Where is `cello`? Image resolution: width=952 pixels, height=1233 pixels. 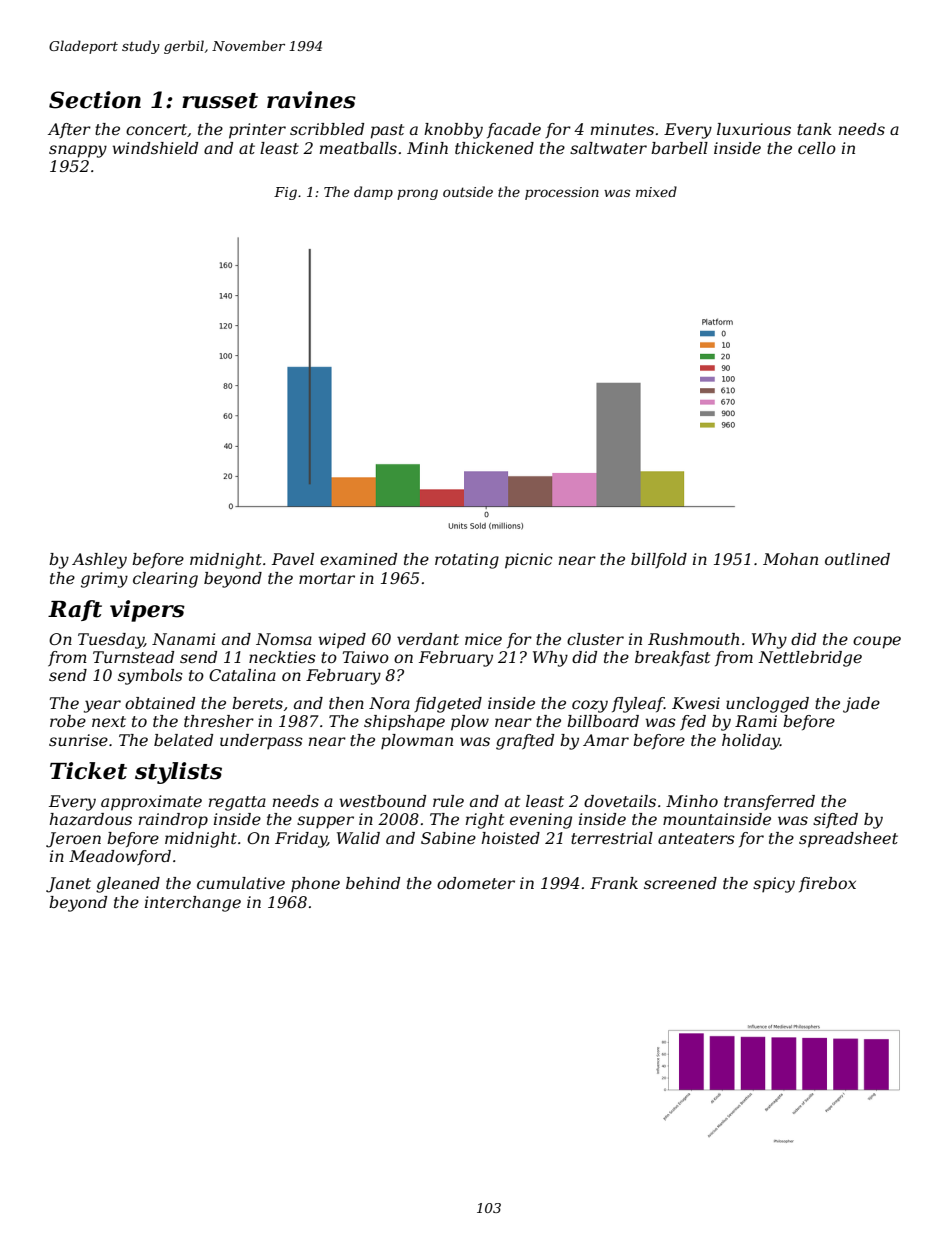 cello is located at coordinates (817, 148).
